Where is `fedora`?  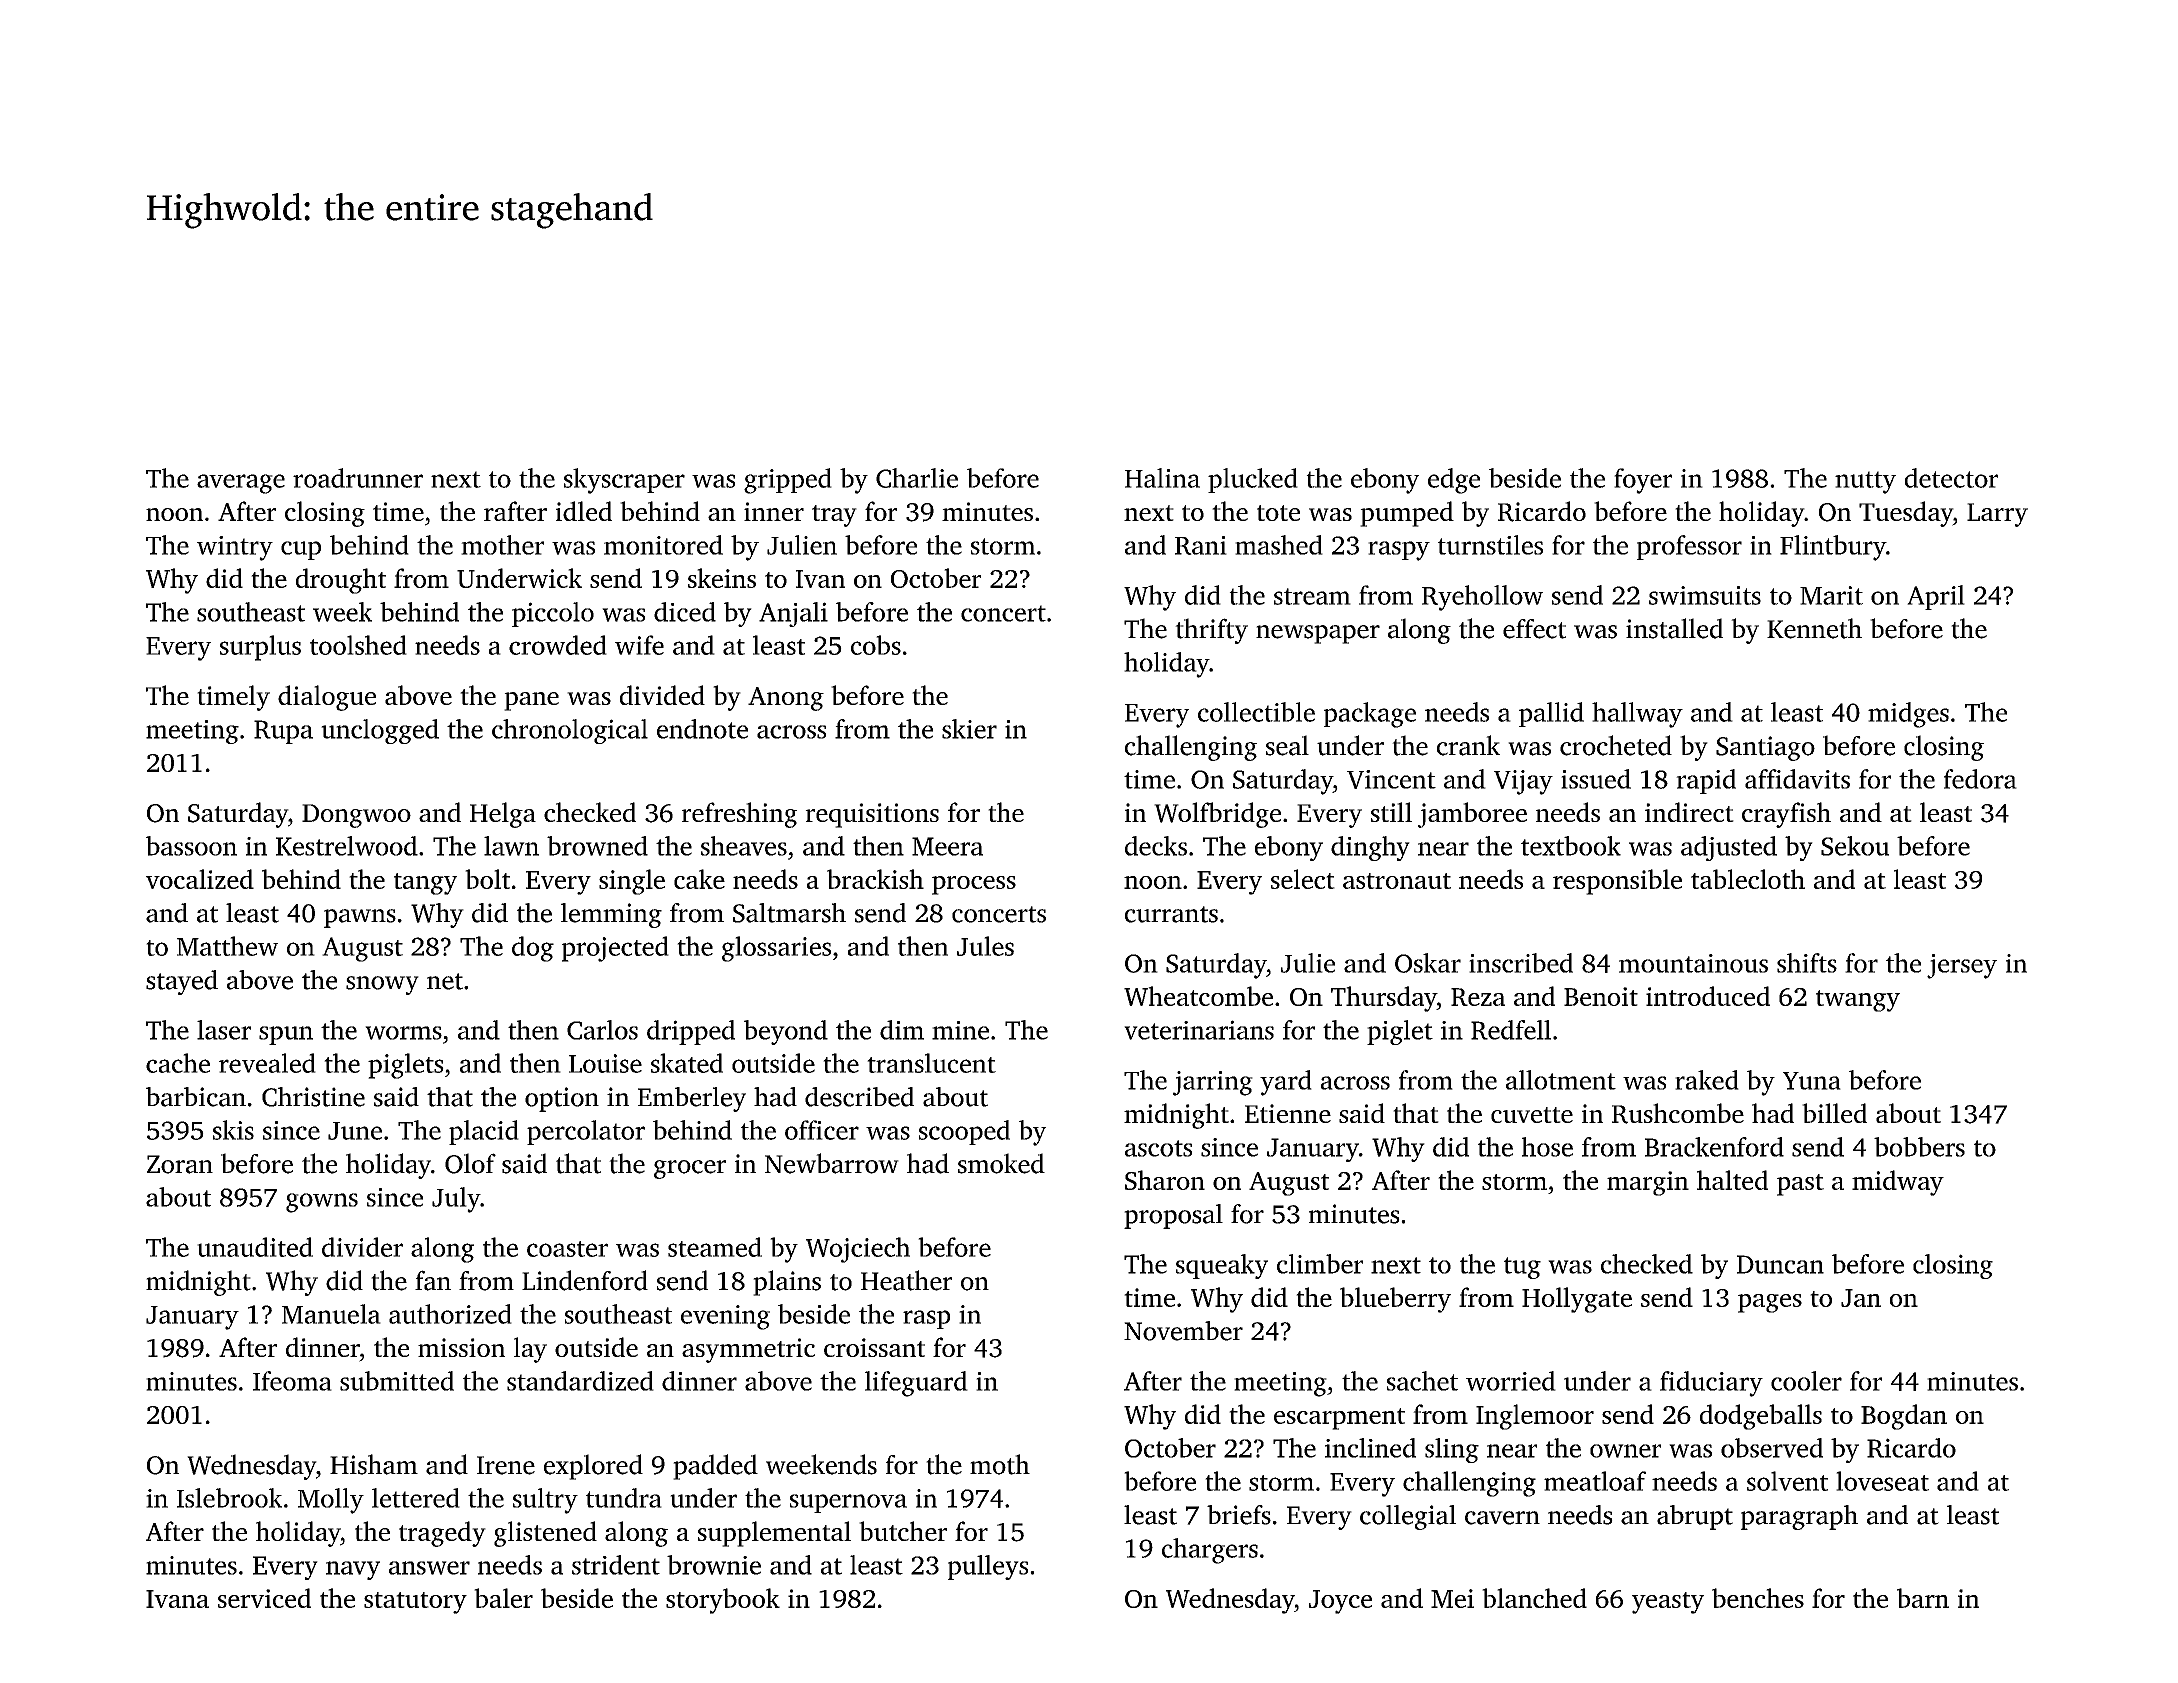 fedora is located at coordinates (1980, 779).
